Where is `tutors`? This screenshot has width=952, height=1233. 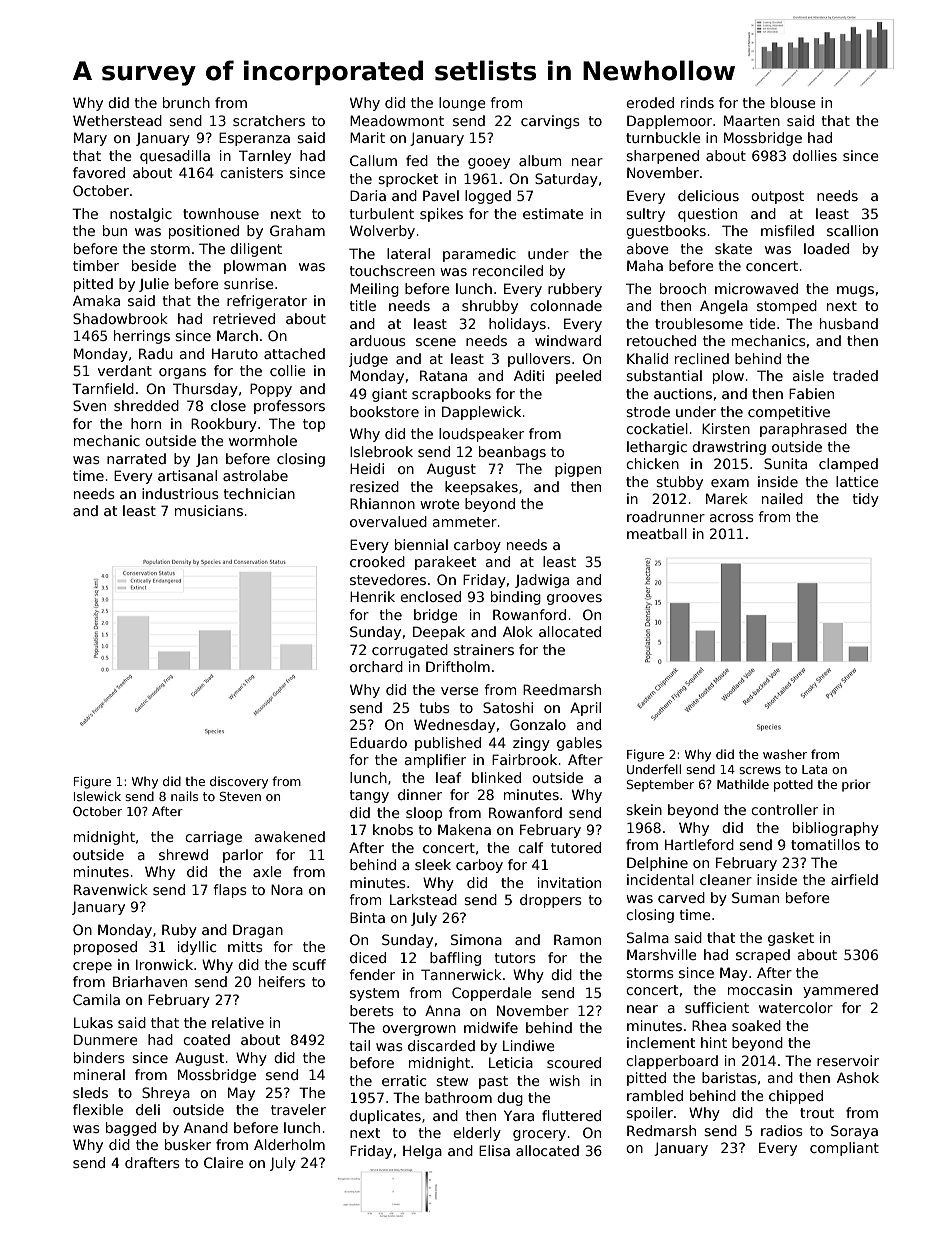
tutors is located at coordinates (515, 958).
